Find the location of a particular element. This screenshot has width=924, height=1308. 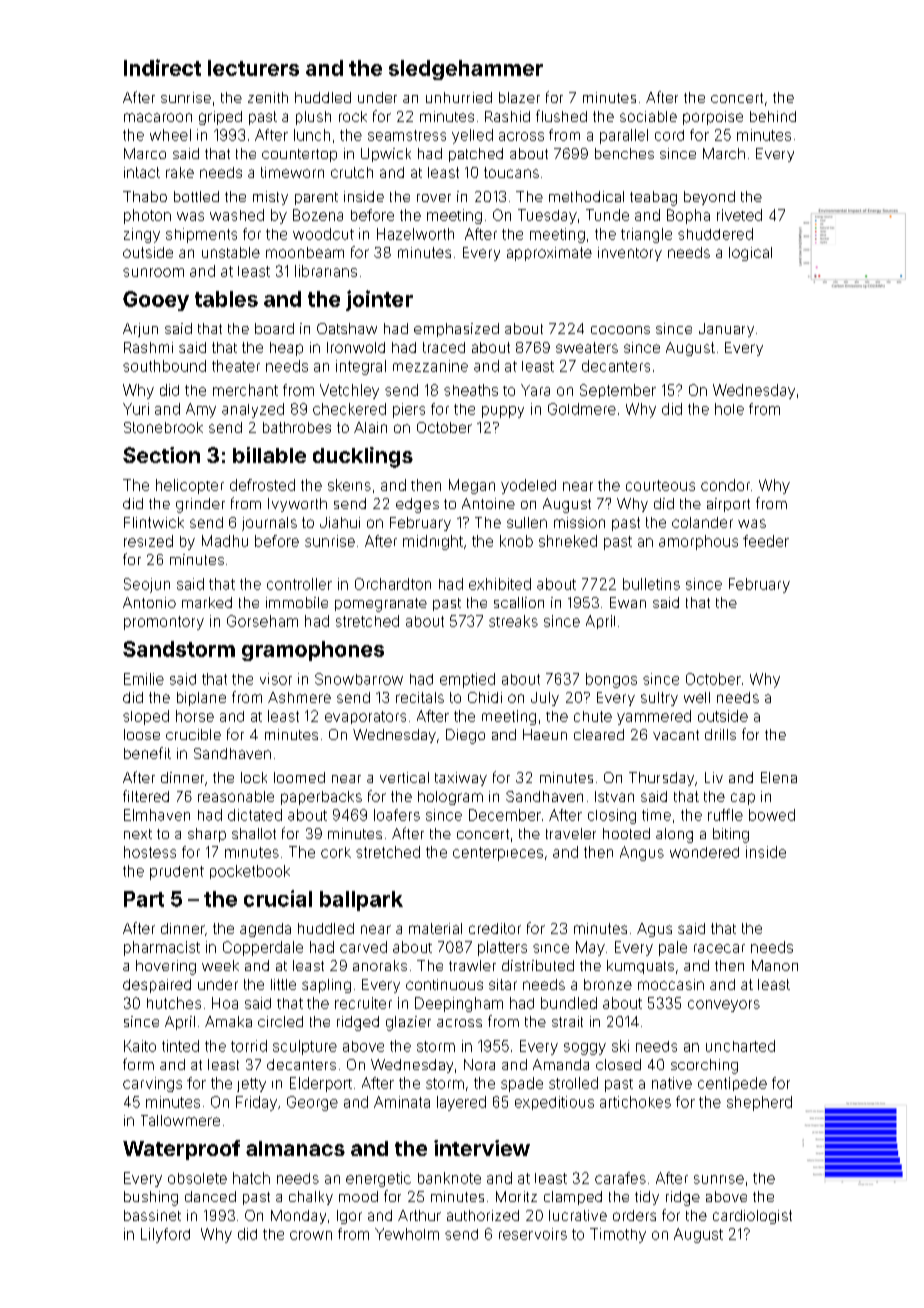

Yara is located at coordinates (535, 390).
